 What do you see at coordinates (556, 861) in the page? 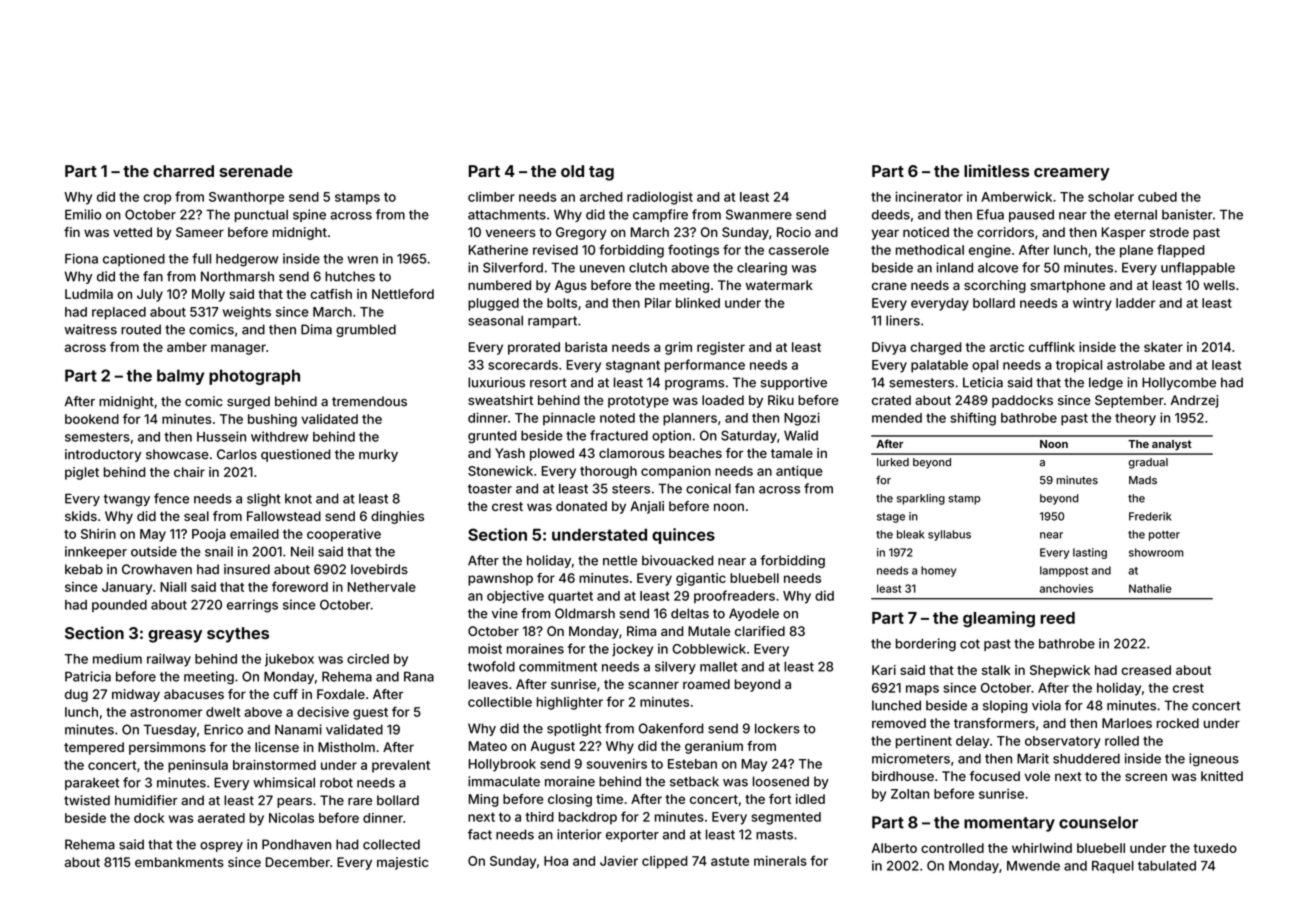
I see `Hoa` at bounding box center [556, 861].
